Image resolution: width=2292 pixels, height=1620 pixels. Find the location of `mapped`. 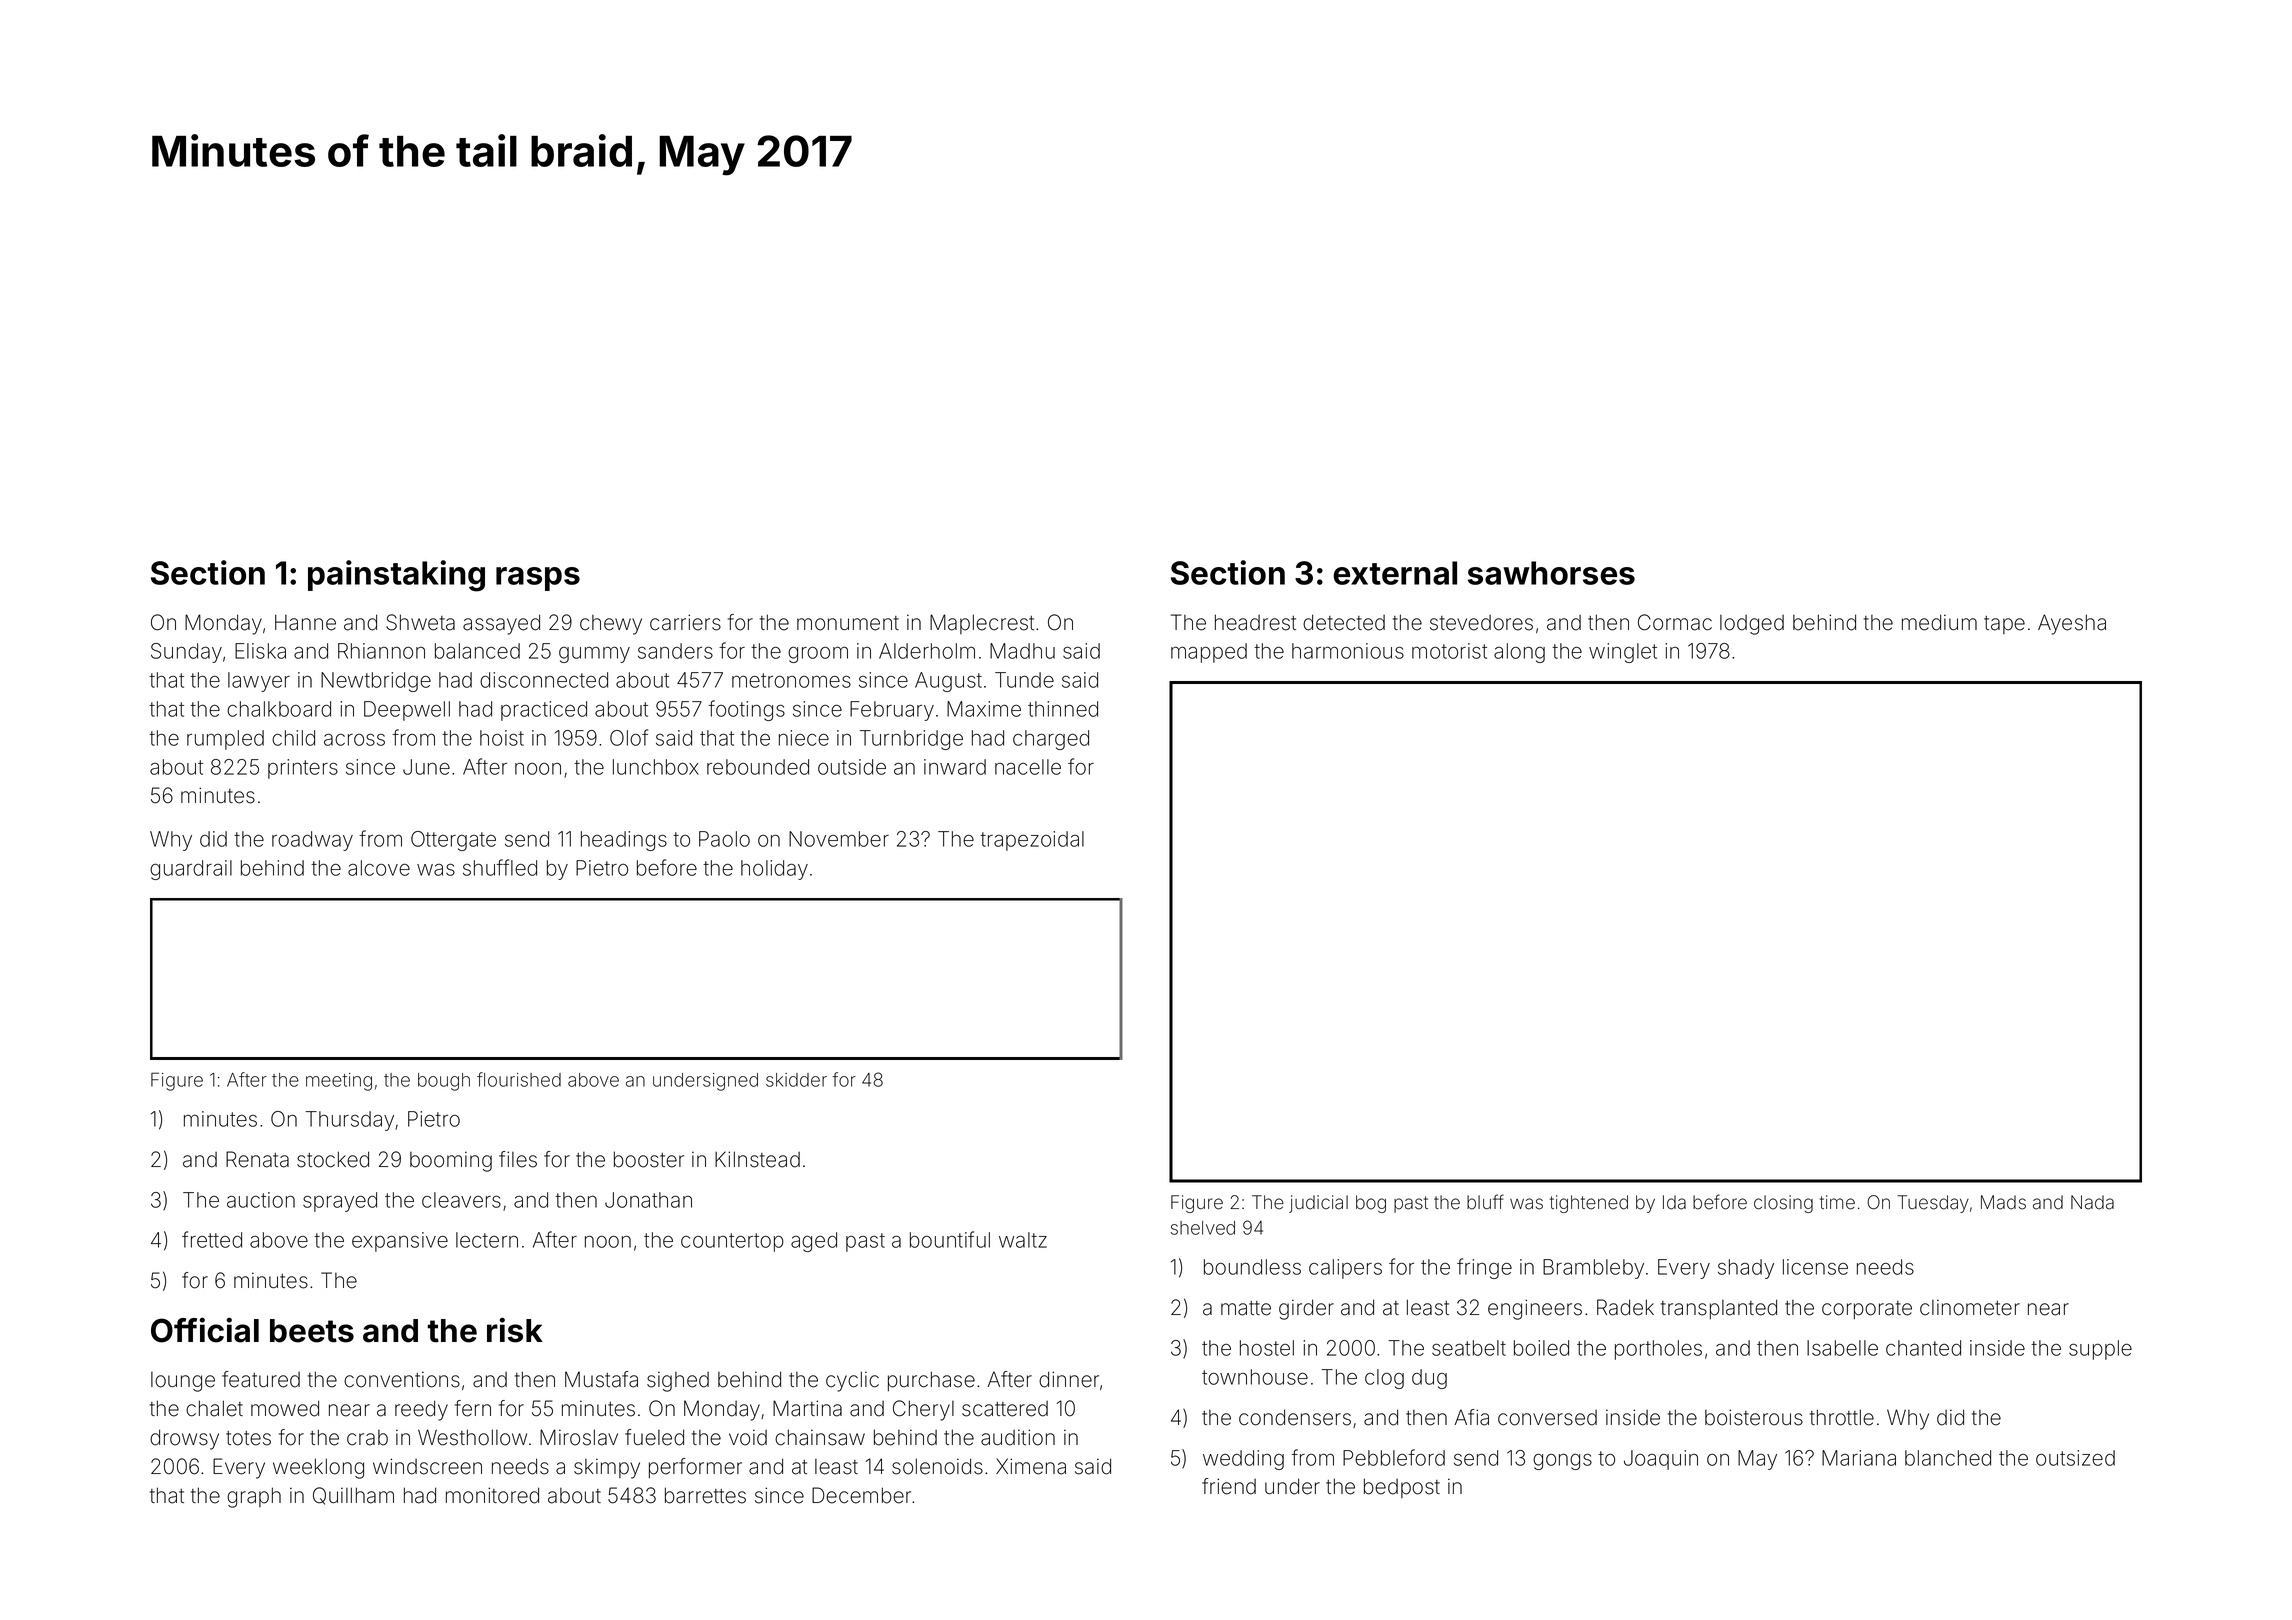

mapped is located at coordinates (1209, 653).
